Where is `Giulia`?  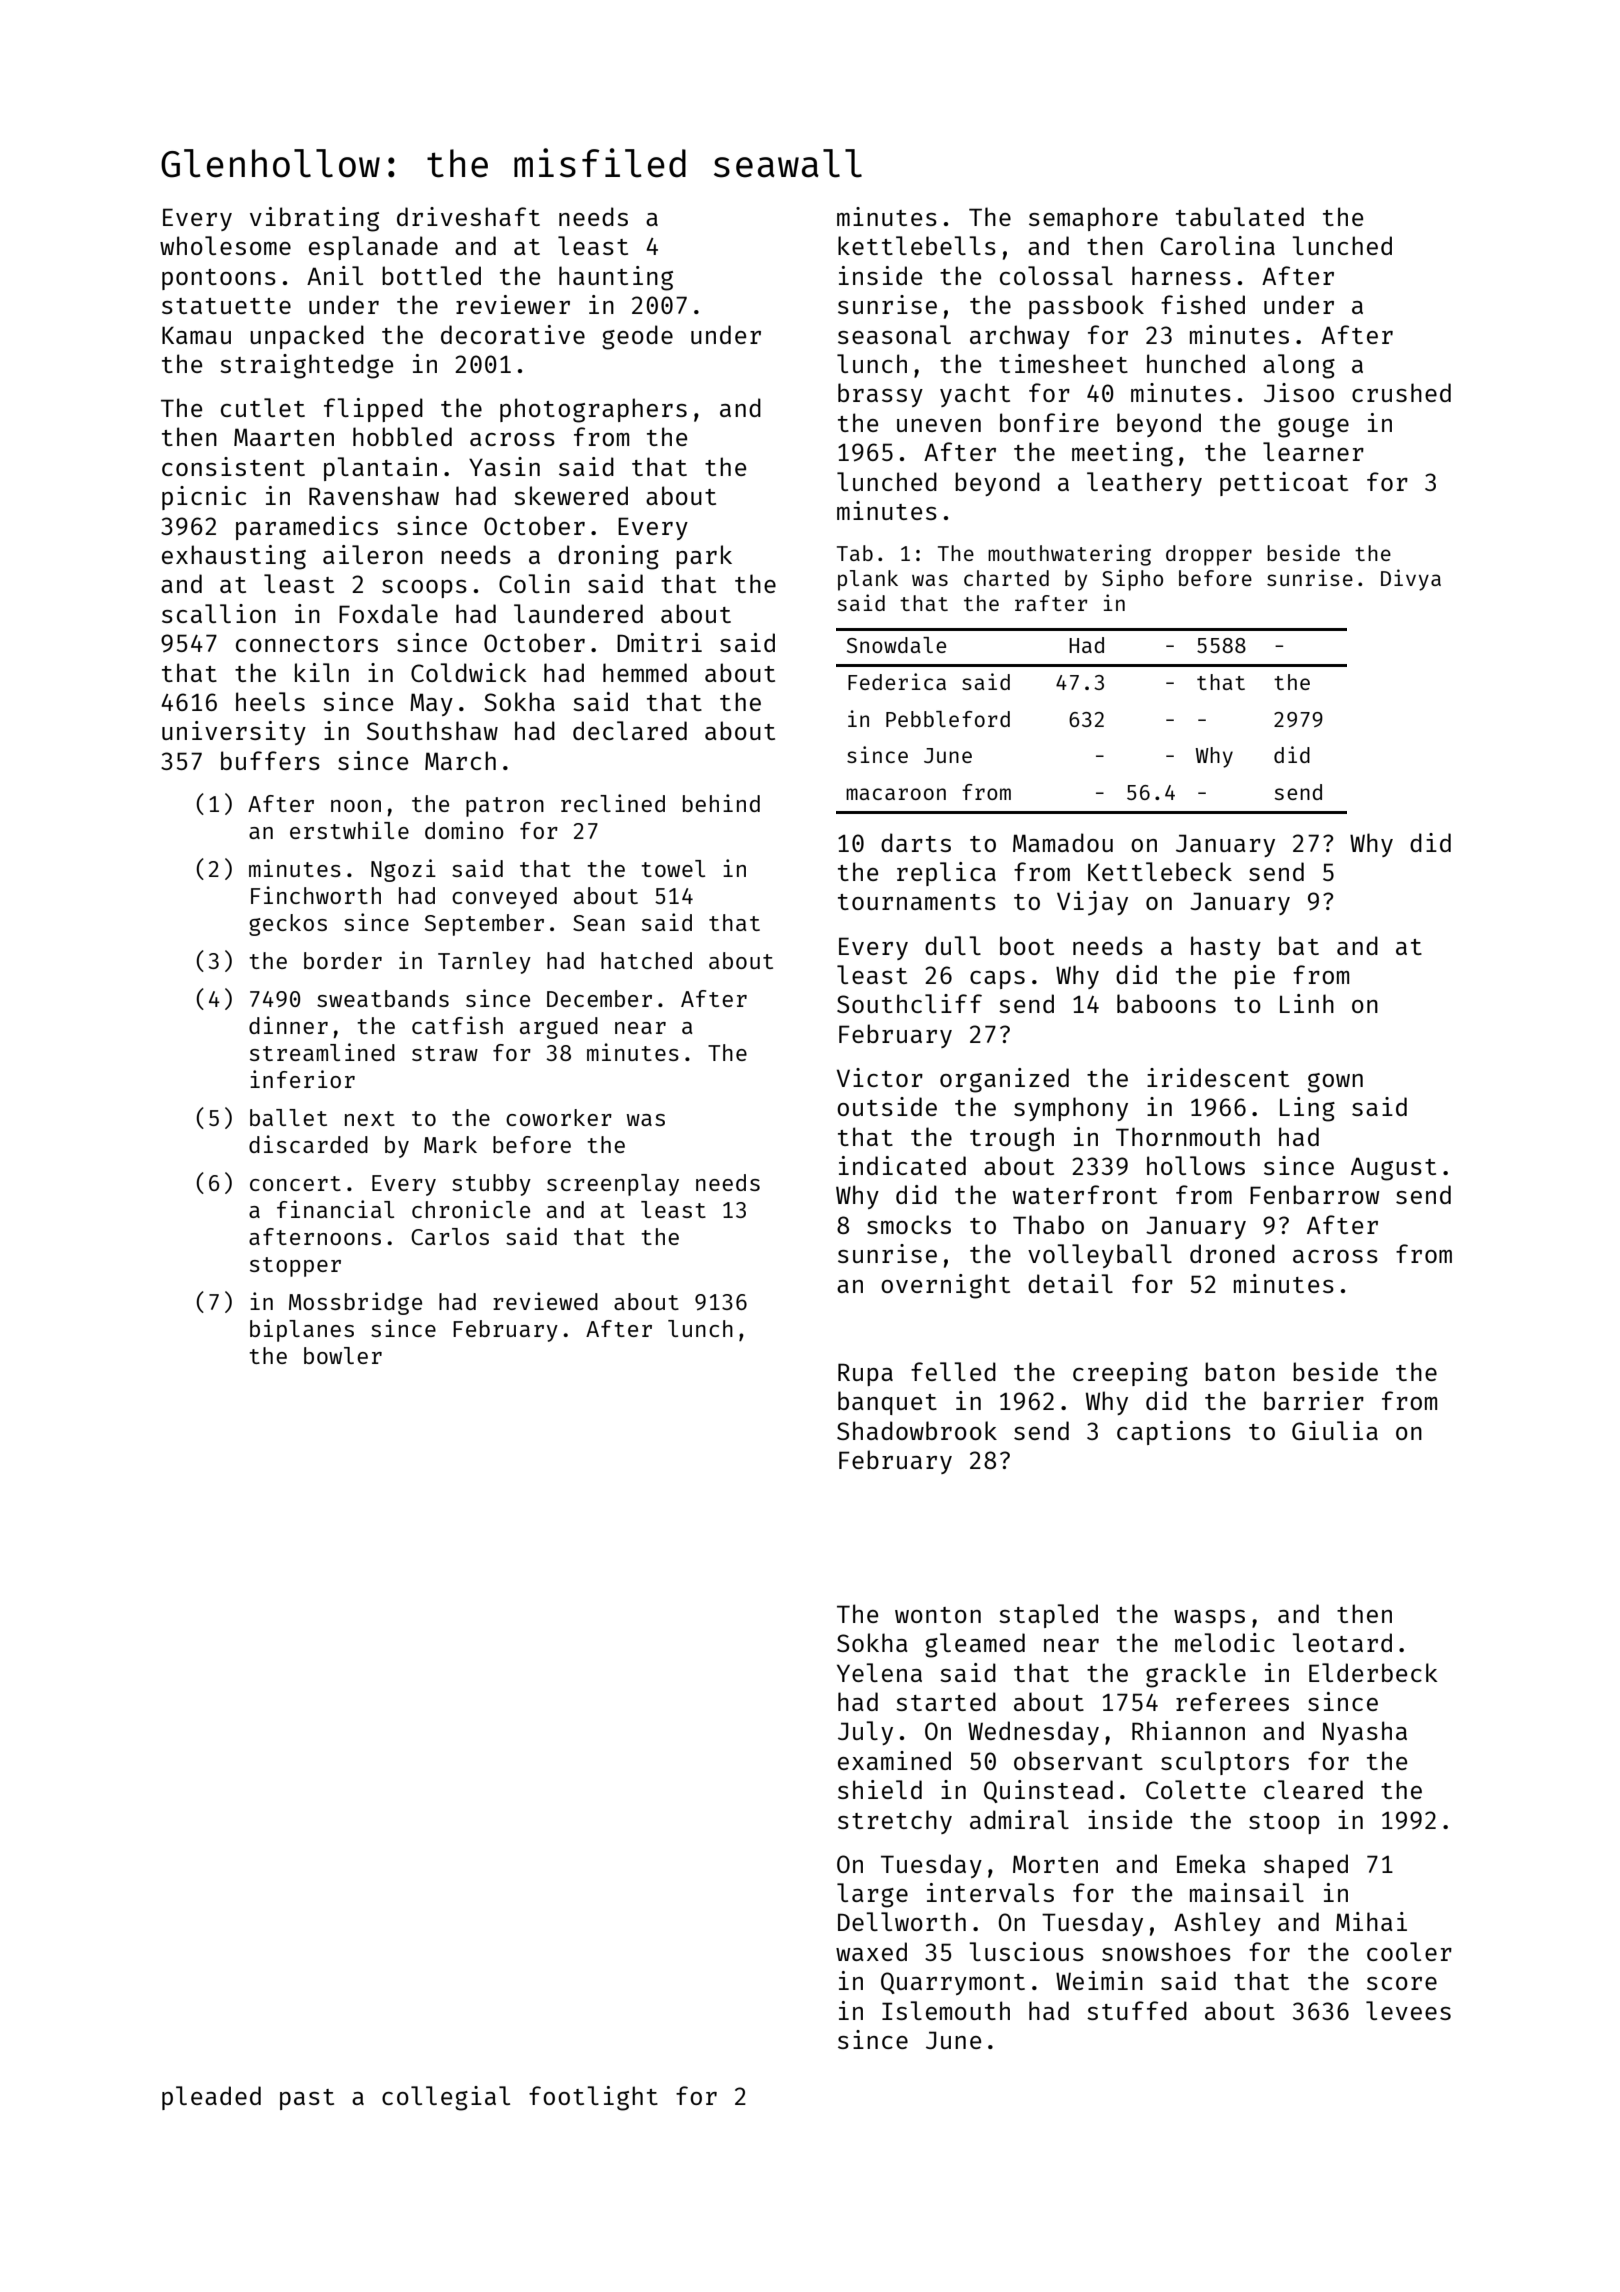 Giulia is located at coordinates (1335, 1430).
